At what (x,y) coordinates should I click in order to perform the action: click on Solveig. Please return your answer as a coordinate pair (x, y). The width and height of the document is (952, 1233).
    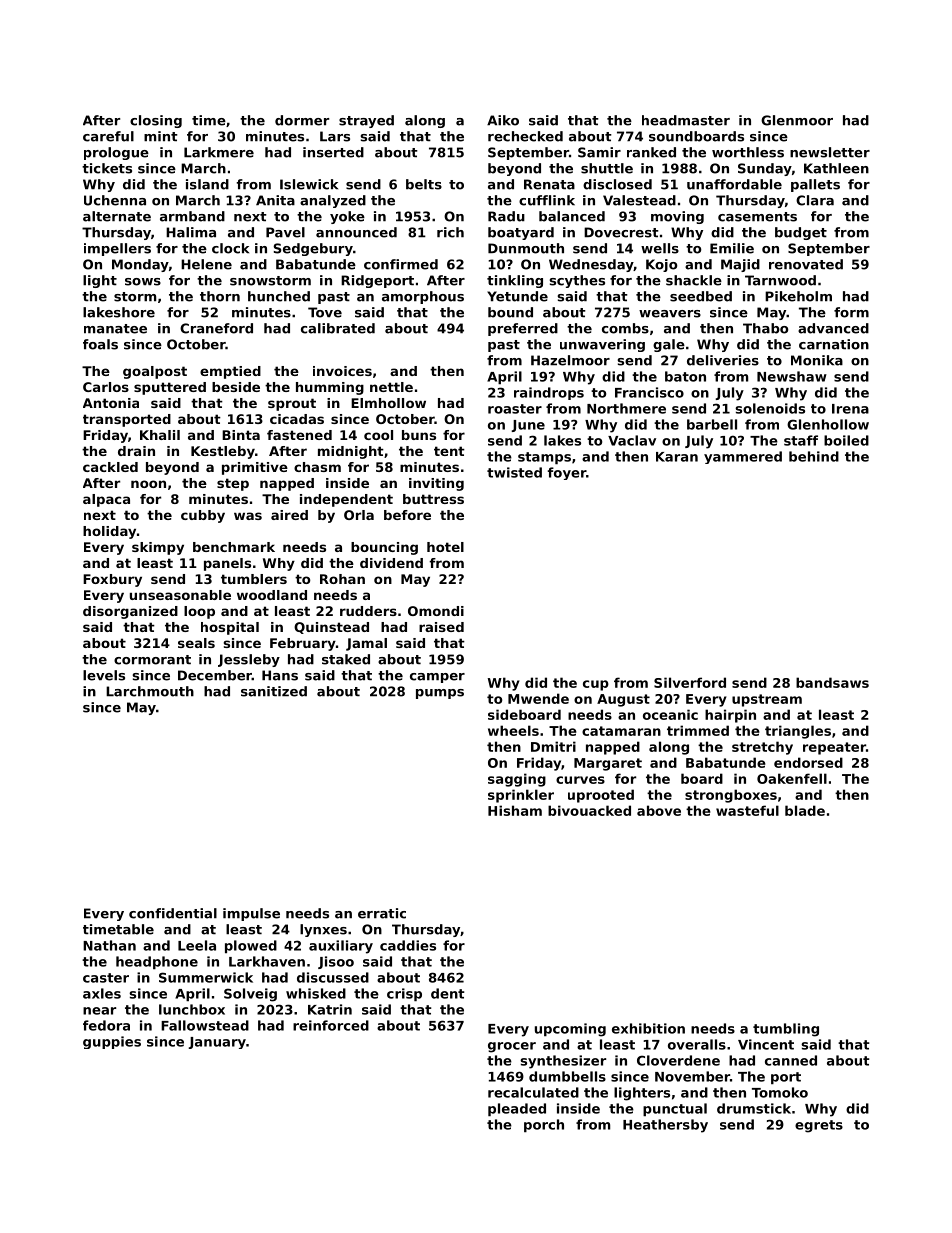
    Looking at the image, I should click on (250, 995).
